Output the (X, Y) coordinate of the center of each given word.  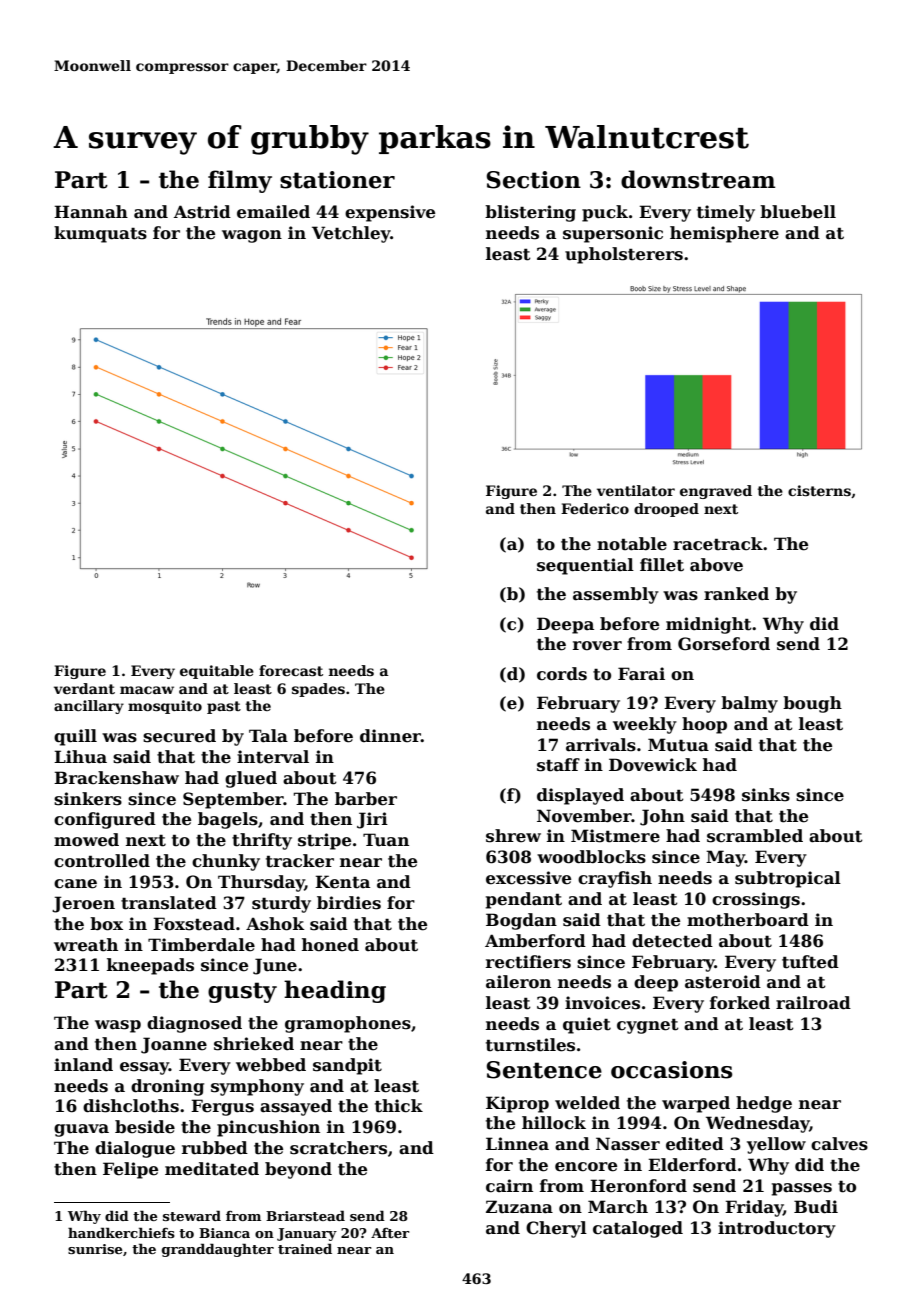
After (390, 1233)
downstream (698, 179)
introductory (777, 1229)
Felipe (130, 1170)
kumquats (100, 234)
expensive (390, 213)
